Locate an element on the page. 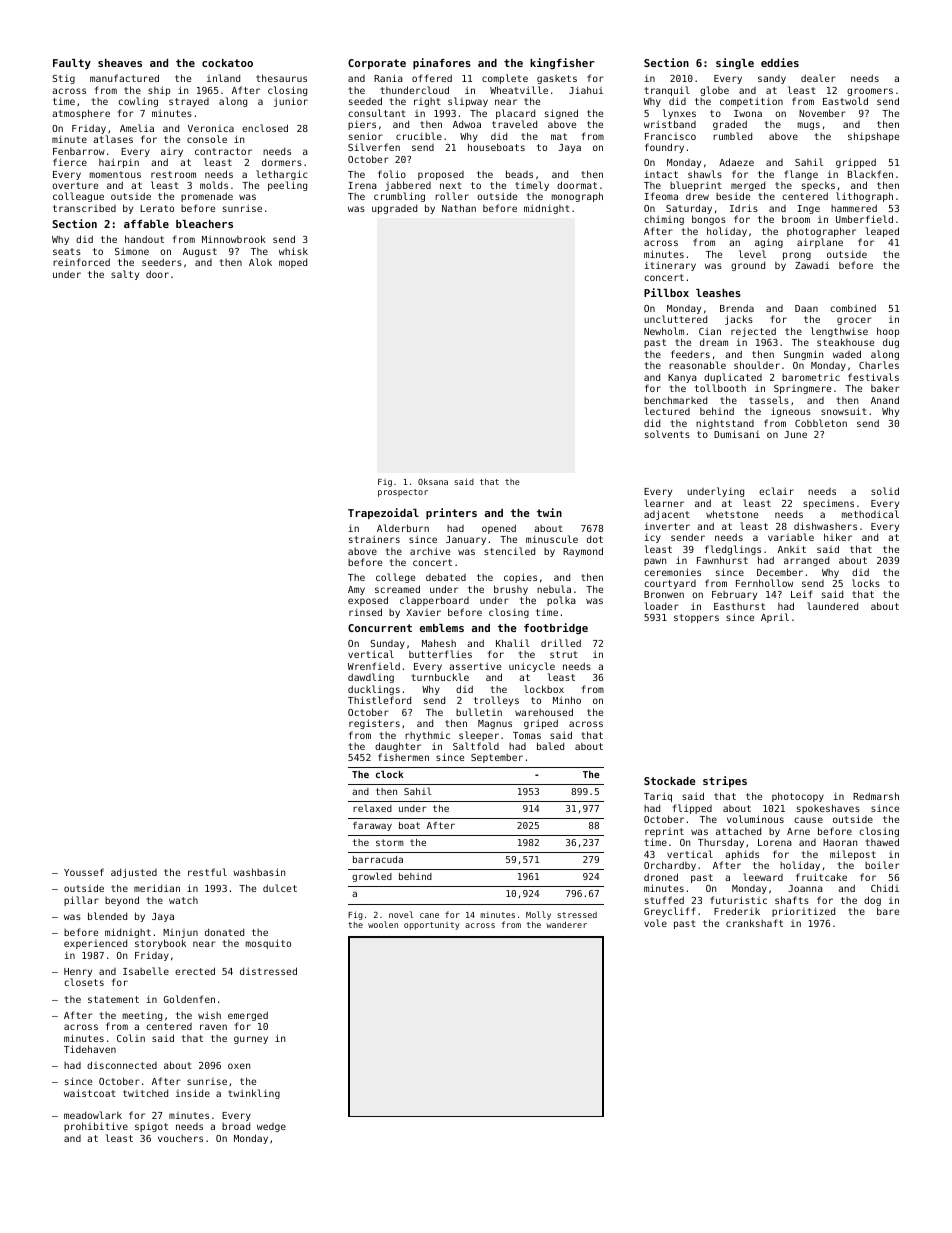  mosquito is located at coordinates (268, 944).
